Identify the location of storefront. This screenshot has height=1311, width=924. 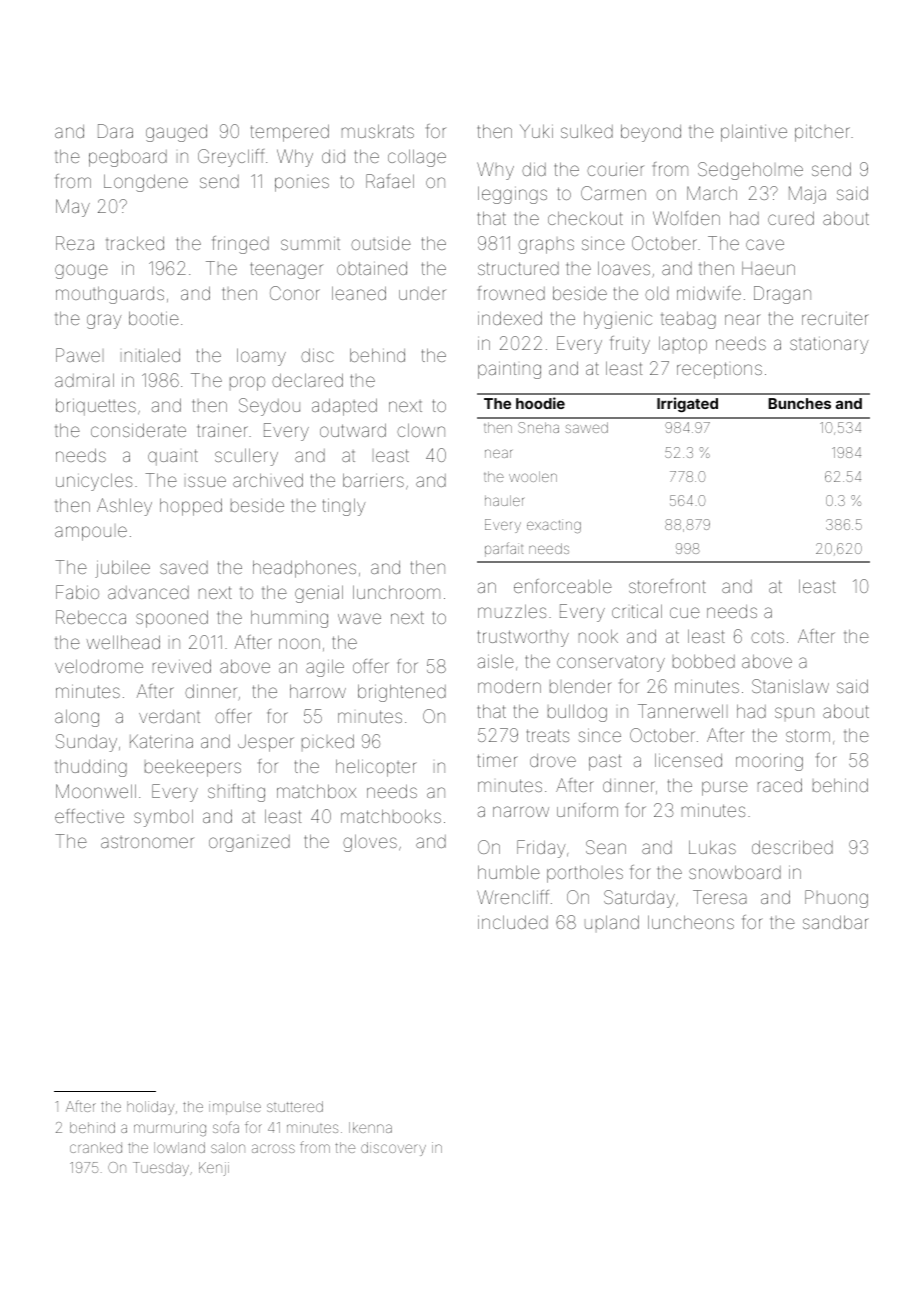
(667, 586).
